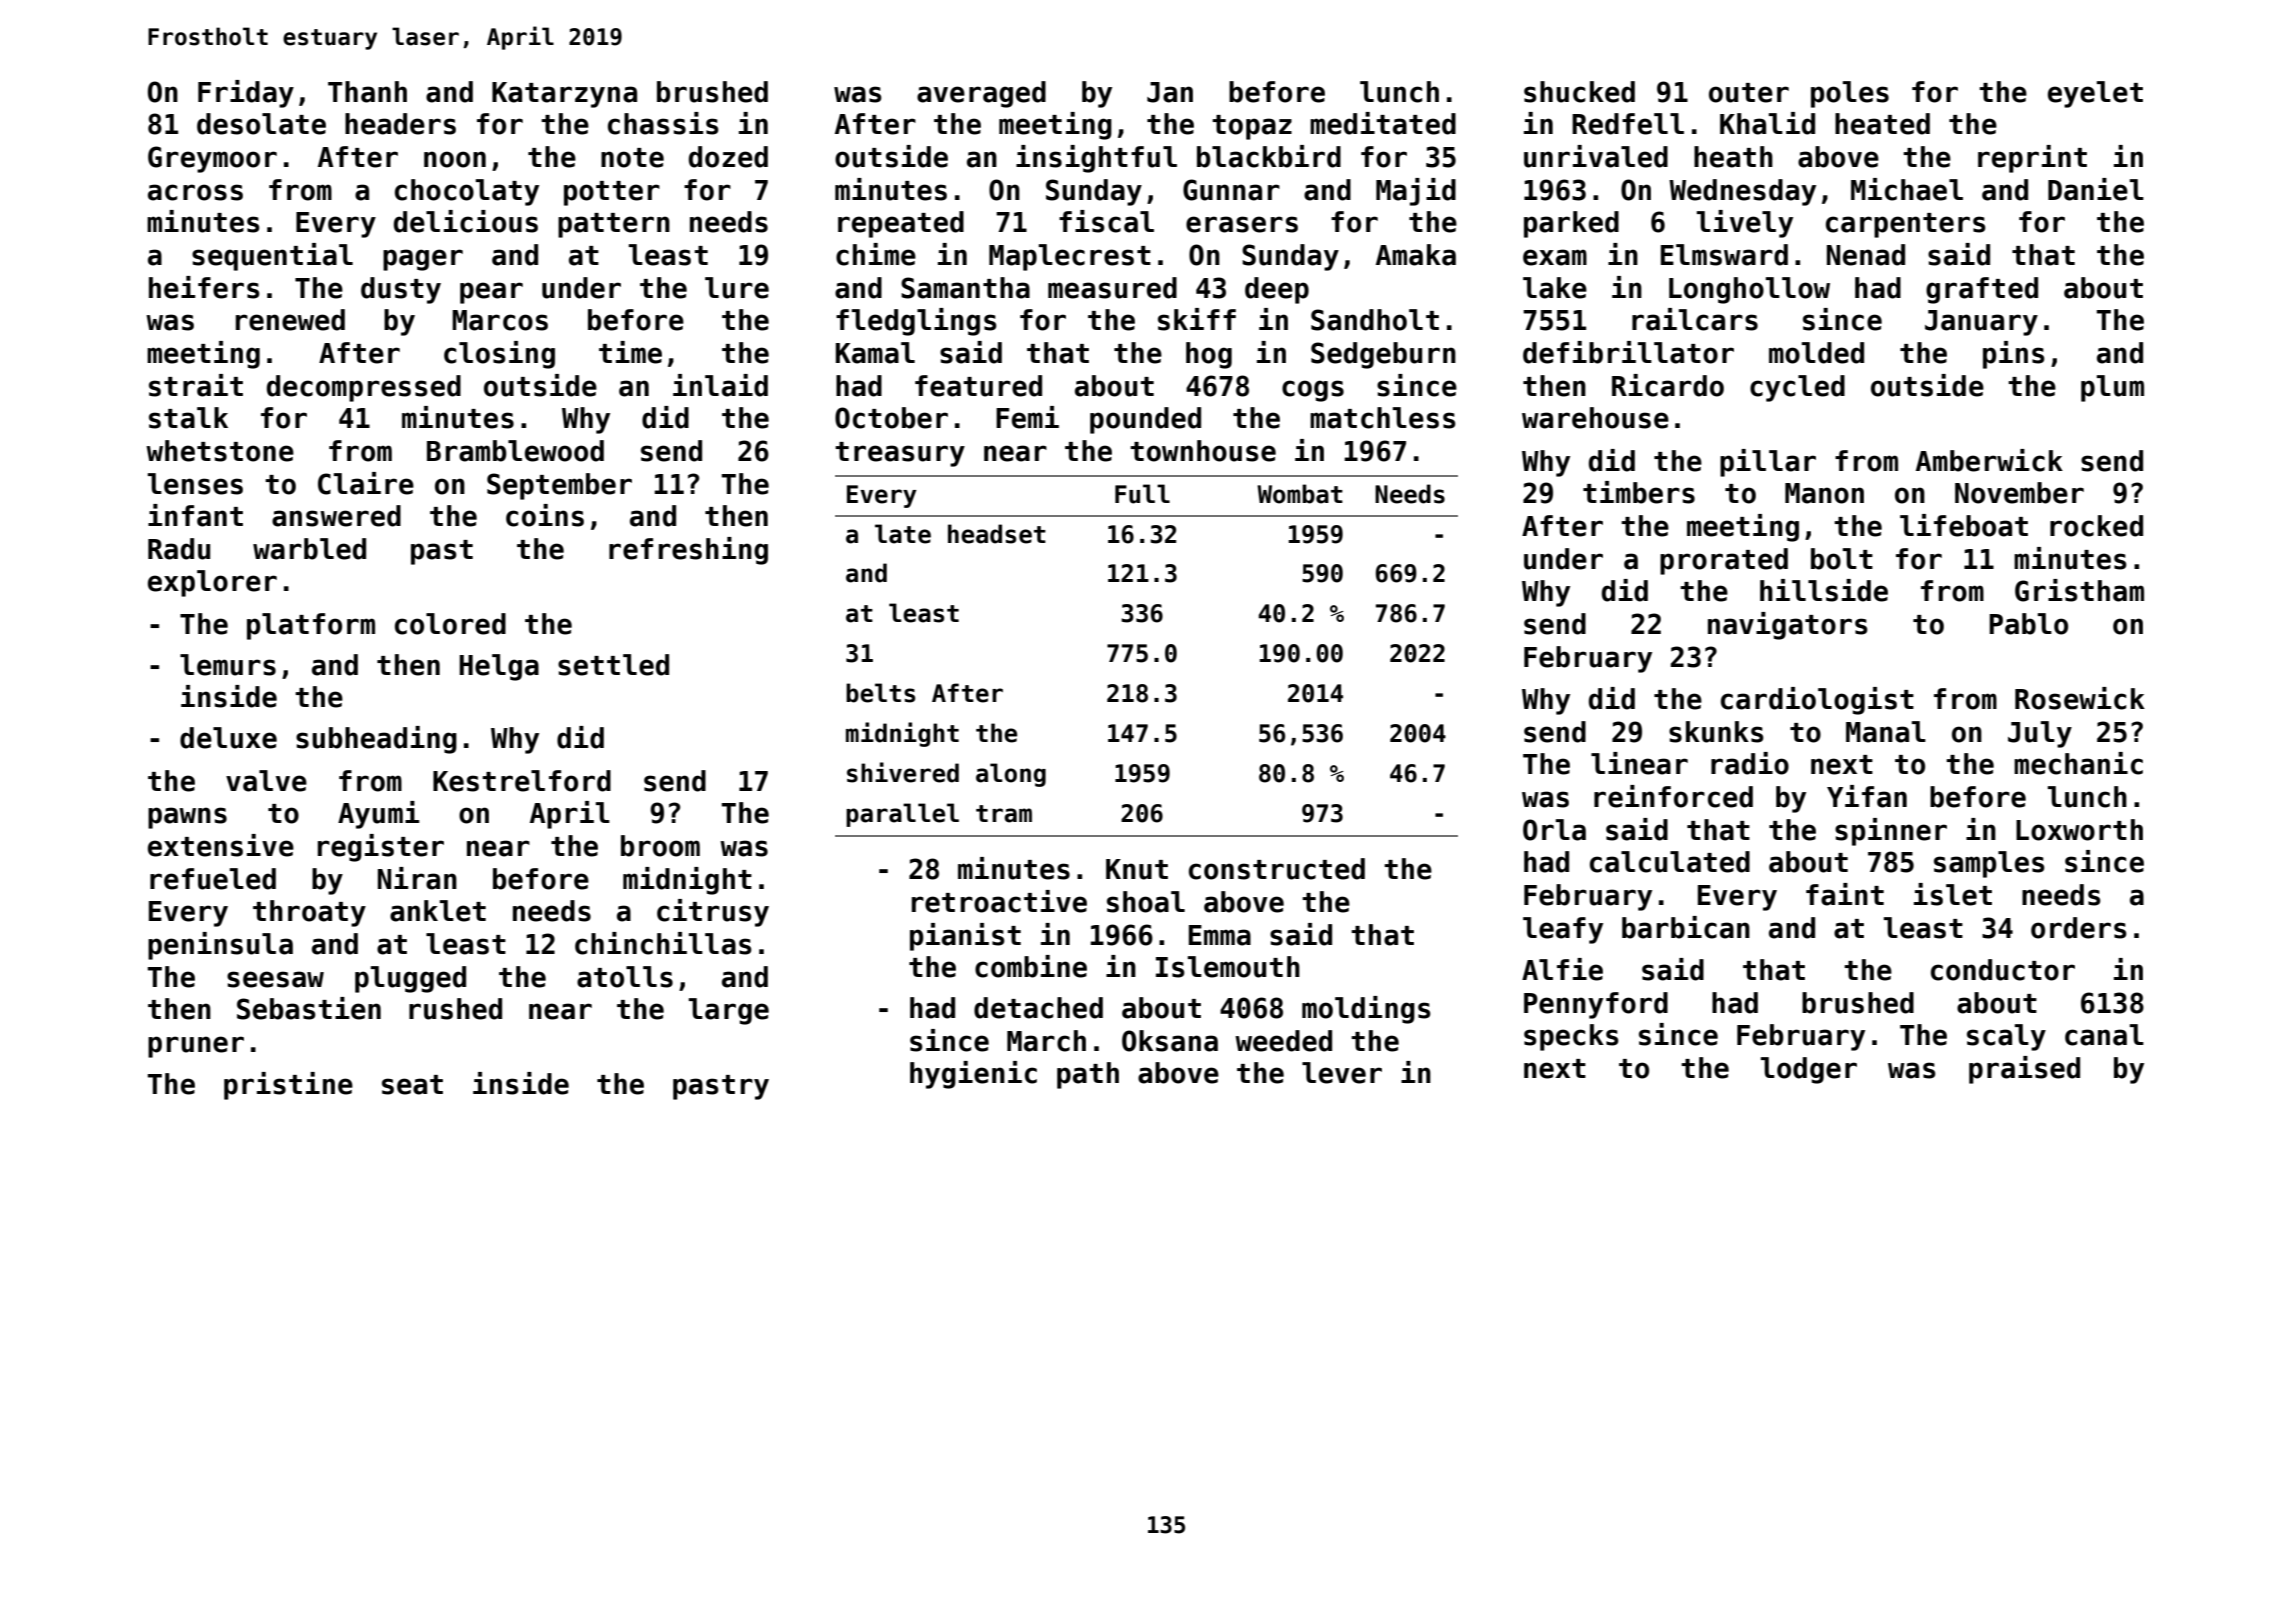 The height and width of the image is (1620, 2292). Describe the element at coordinates (2040, 734) in the image. I see `July` at that location.
